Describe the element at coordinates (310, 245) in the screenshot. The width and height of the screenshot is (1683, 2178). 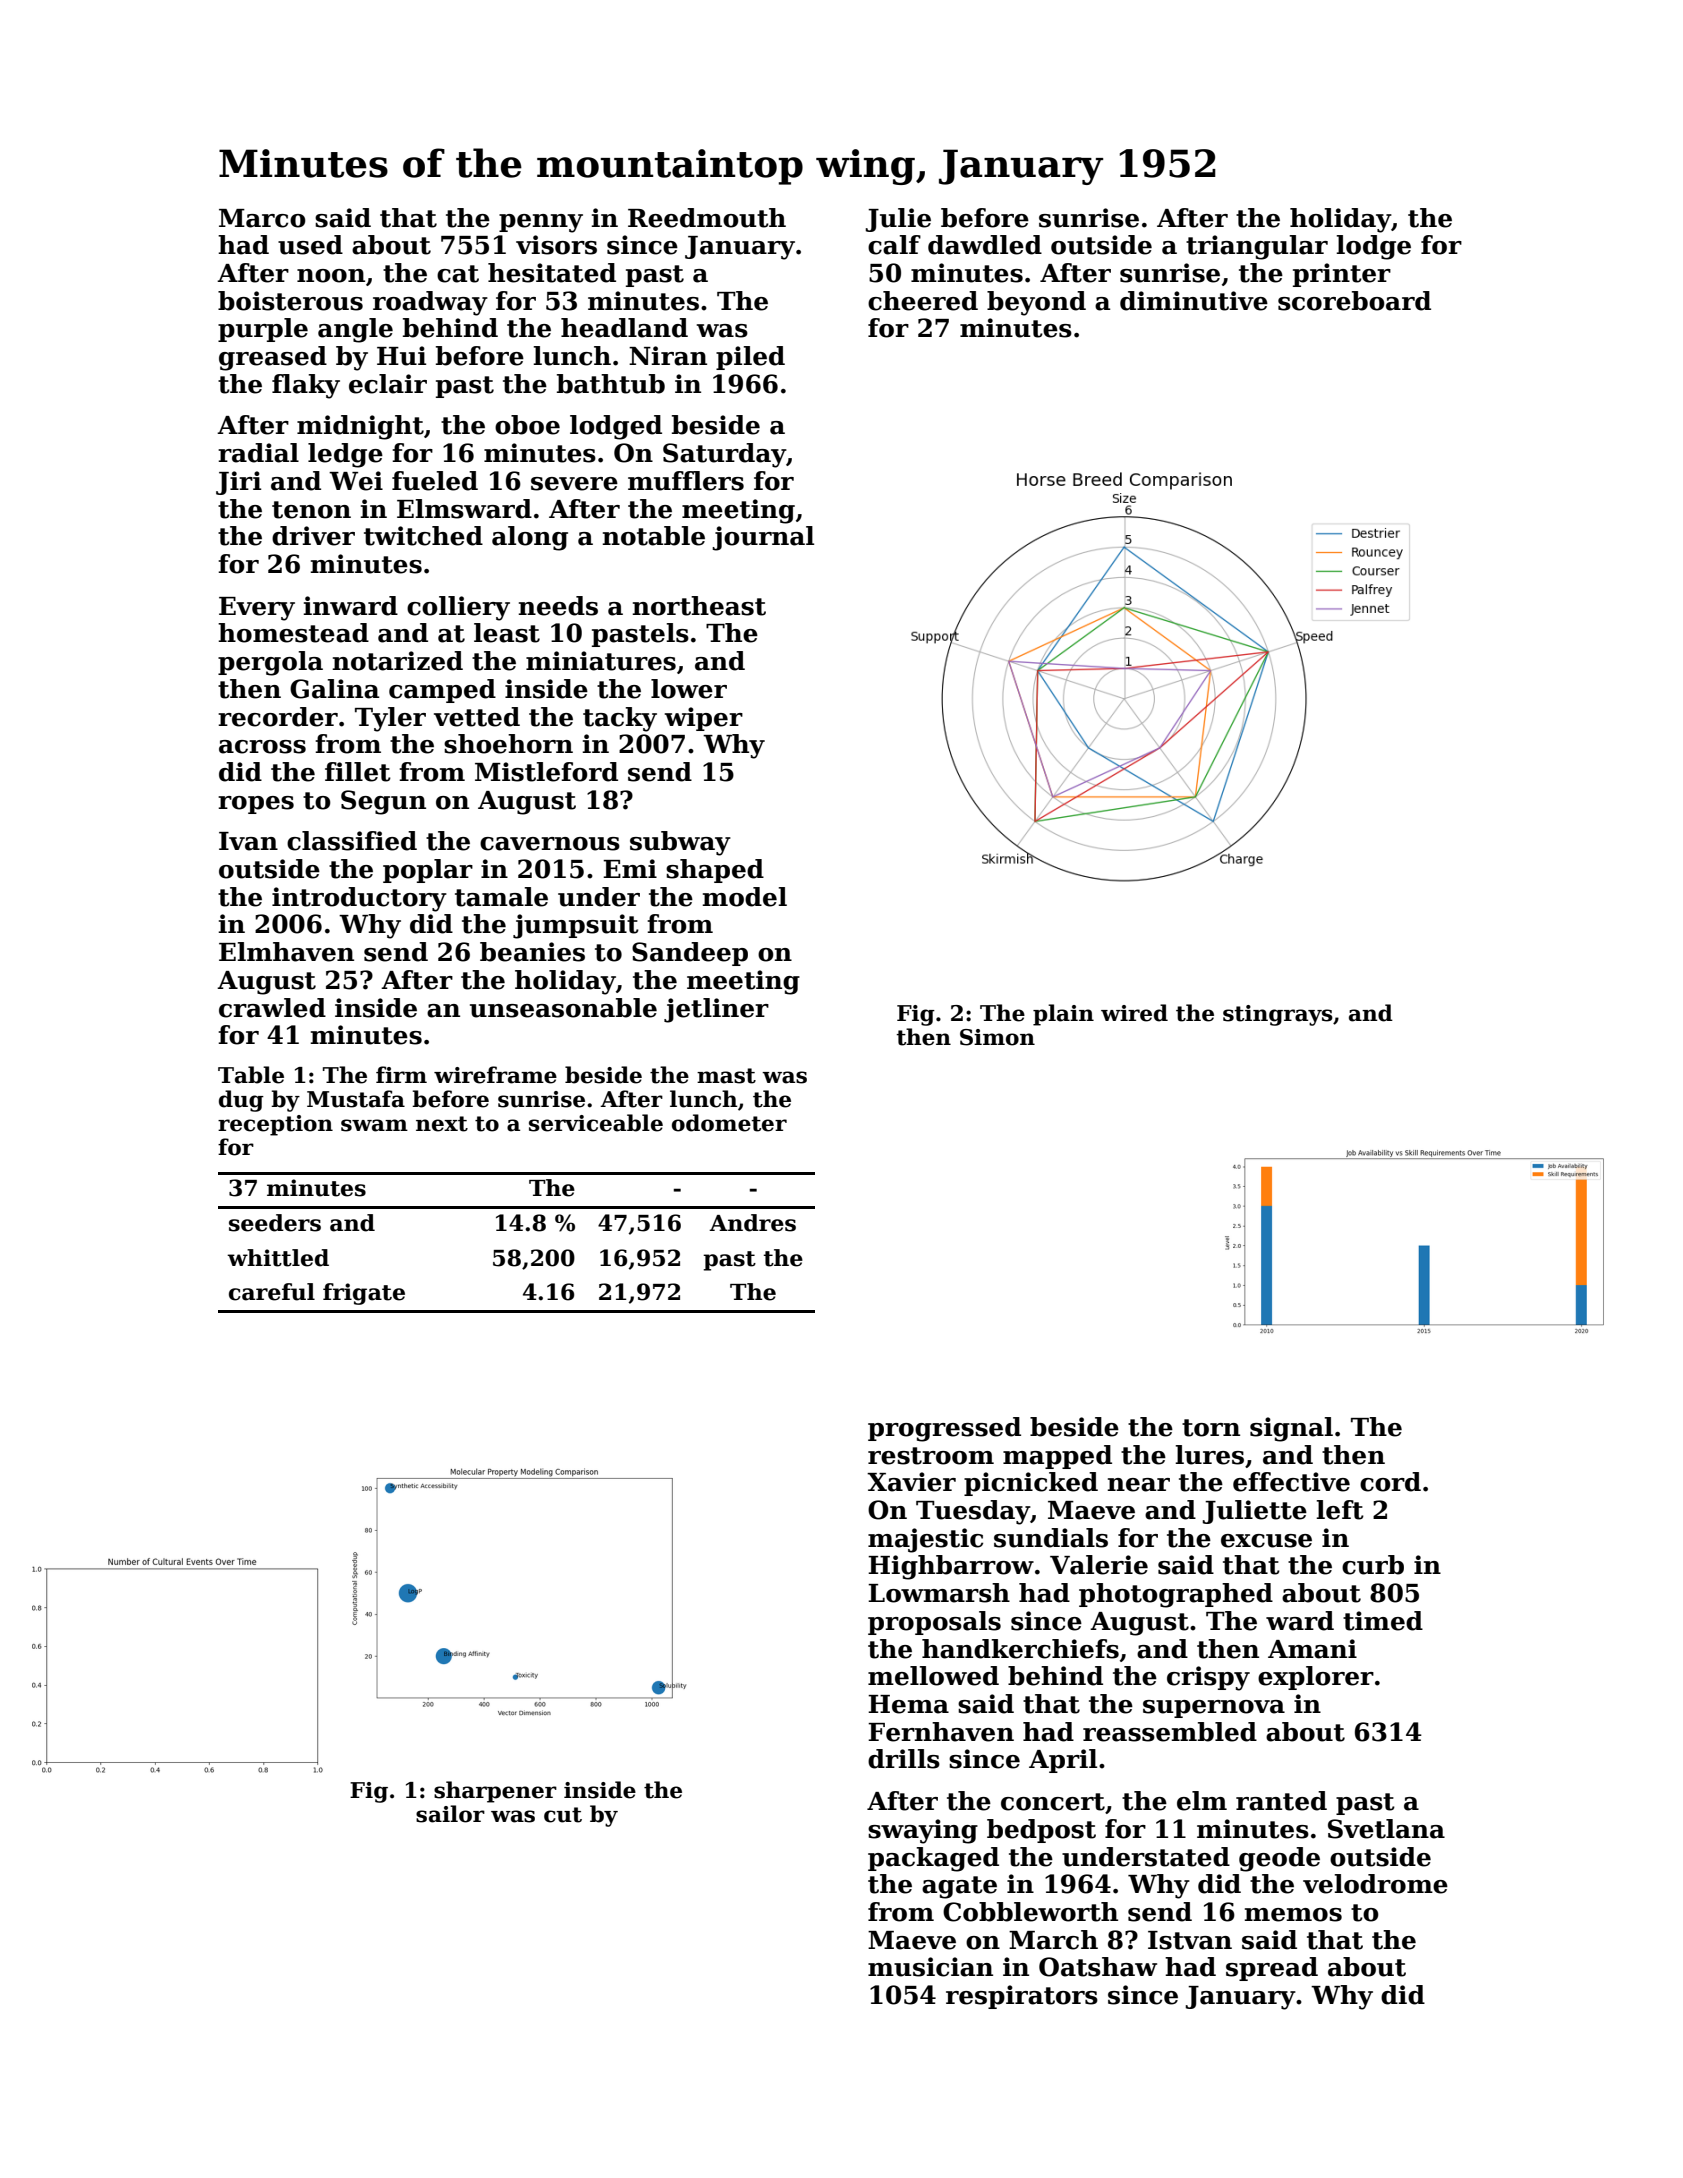
I see `used` at that location.
